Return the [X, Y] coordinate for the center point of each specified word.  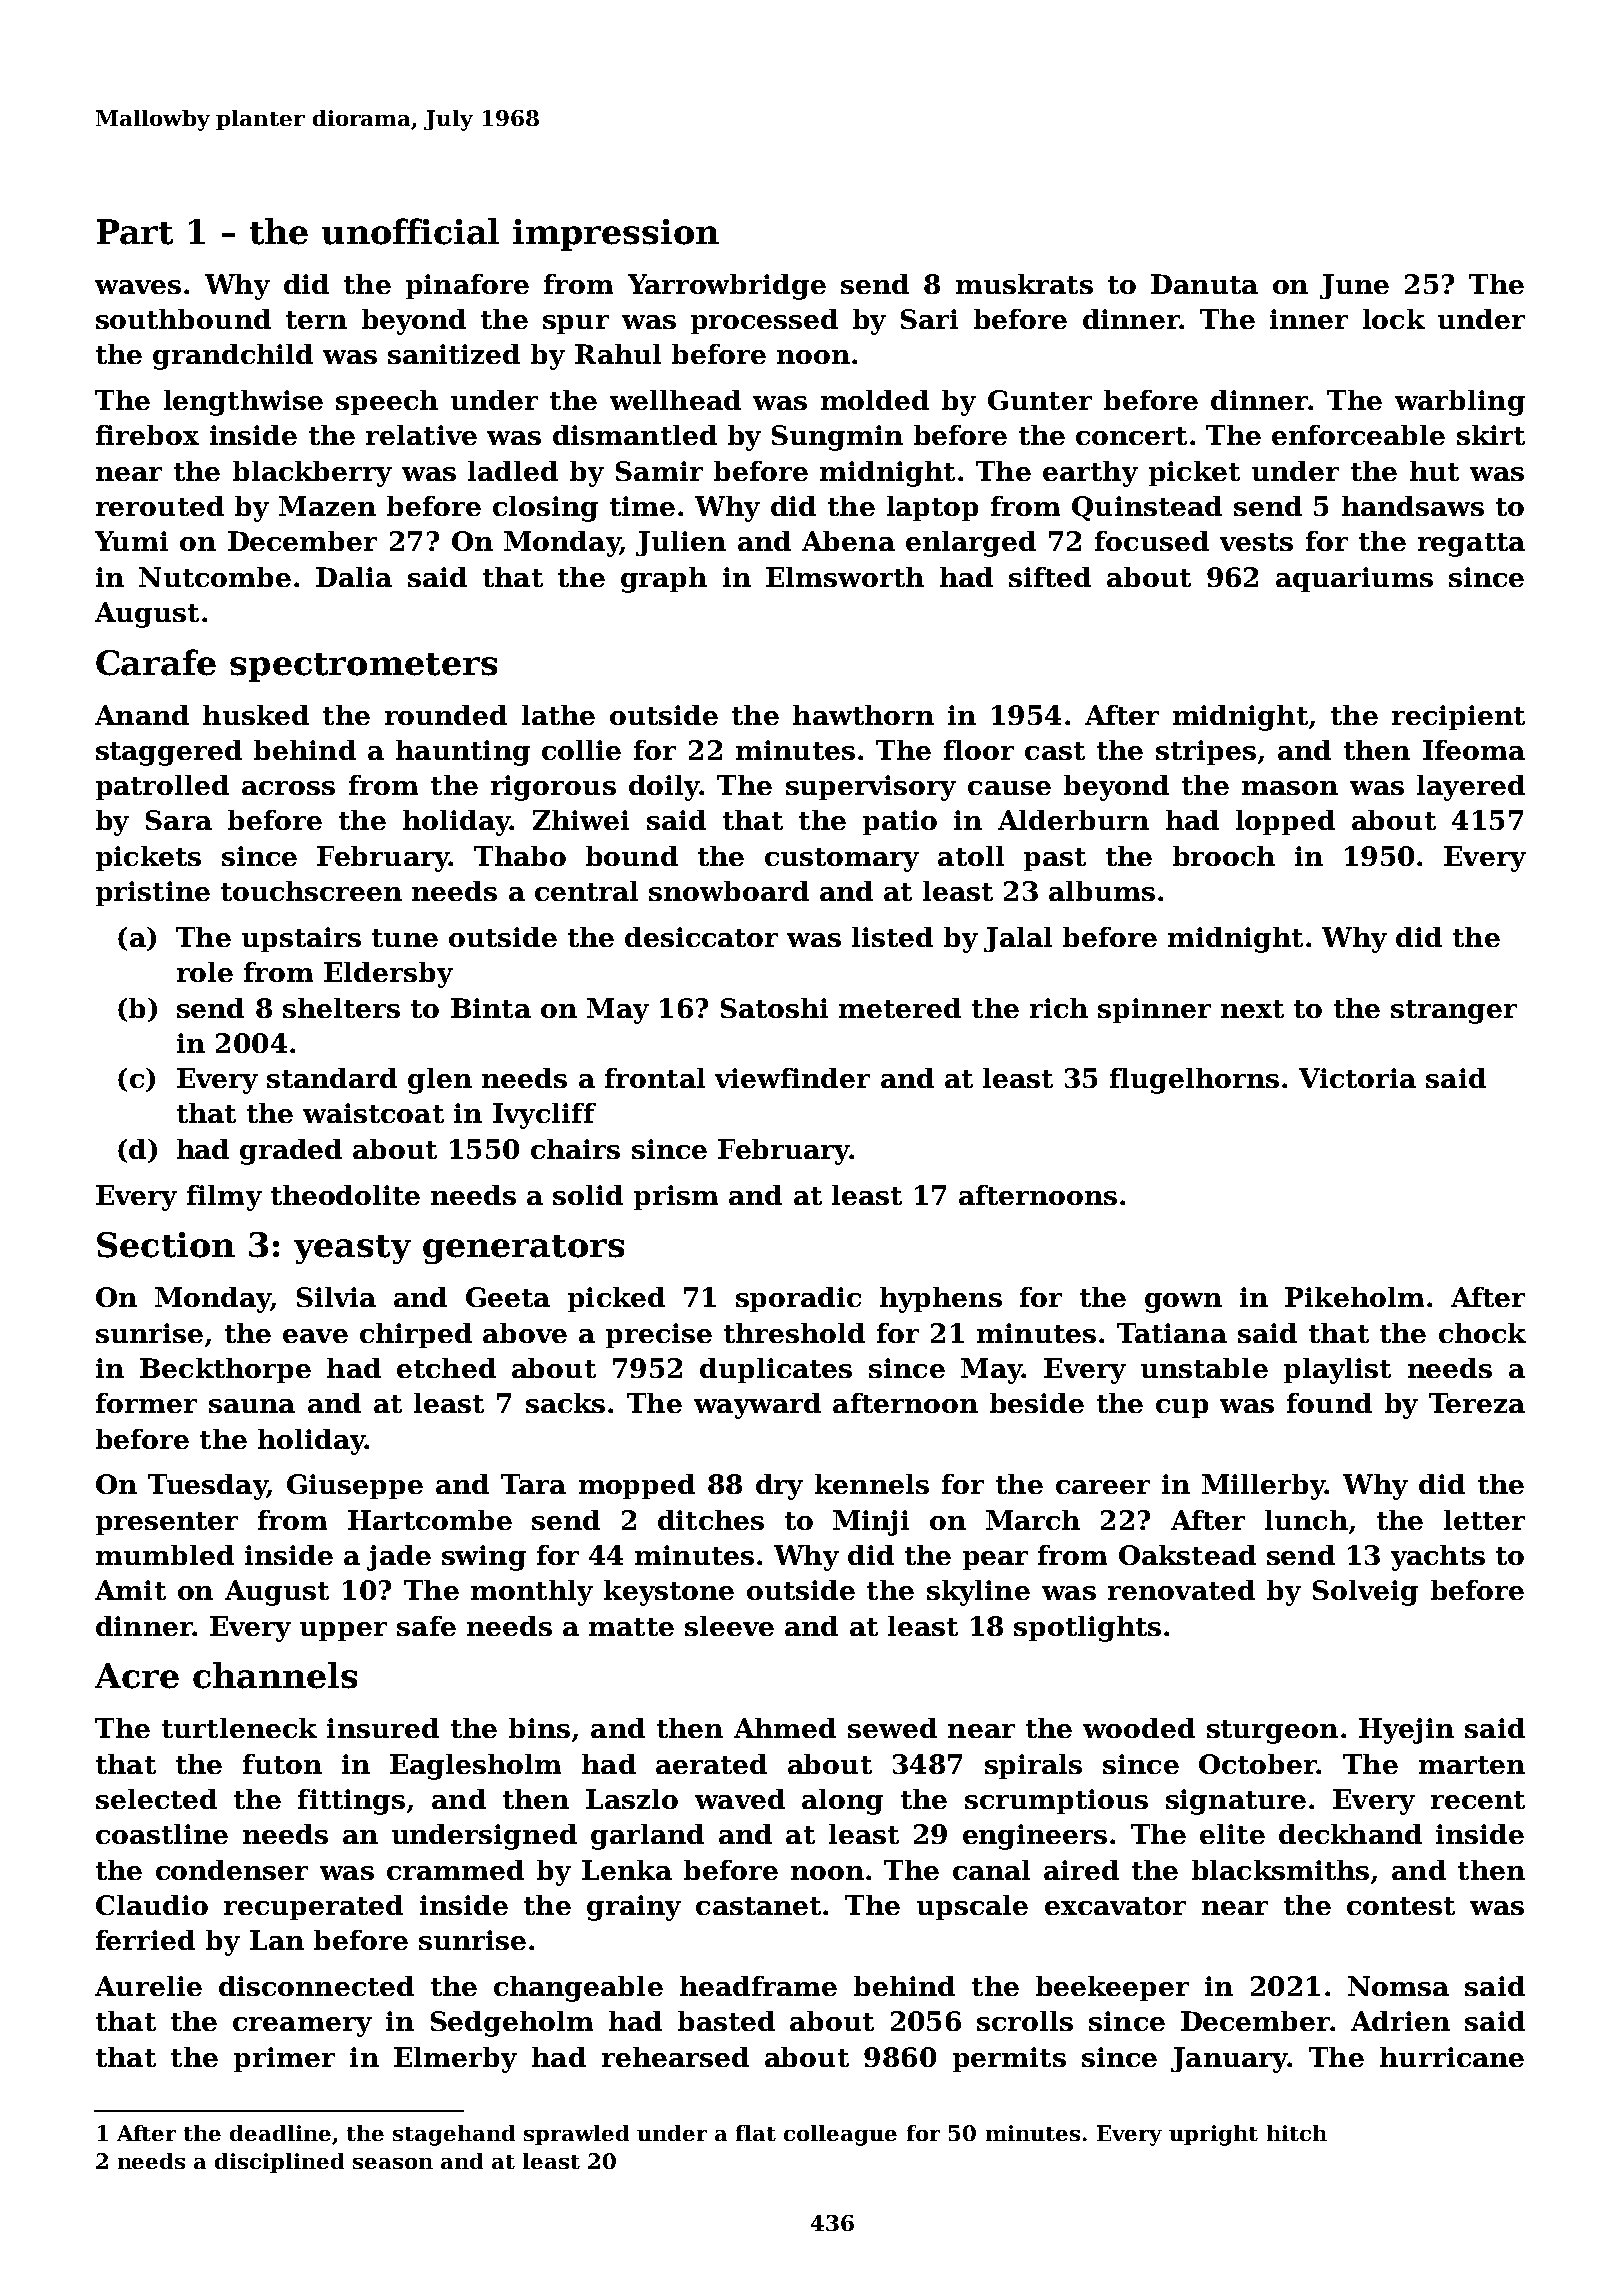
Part [135, 232]
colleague [840, 2135]
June [1354, 286]
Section [166, 1245]
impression [616, 235]
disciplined [279, 2163]
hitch [1297, 2133]
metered [900, 1008]
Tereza [1477, 1403]
